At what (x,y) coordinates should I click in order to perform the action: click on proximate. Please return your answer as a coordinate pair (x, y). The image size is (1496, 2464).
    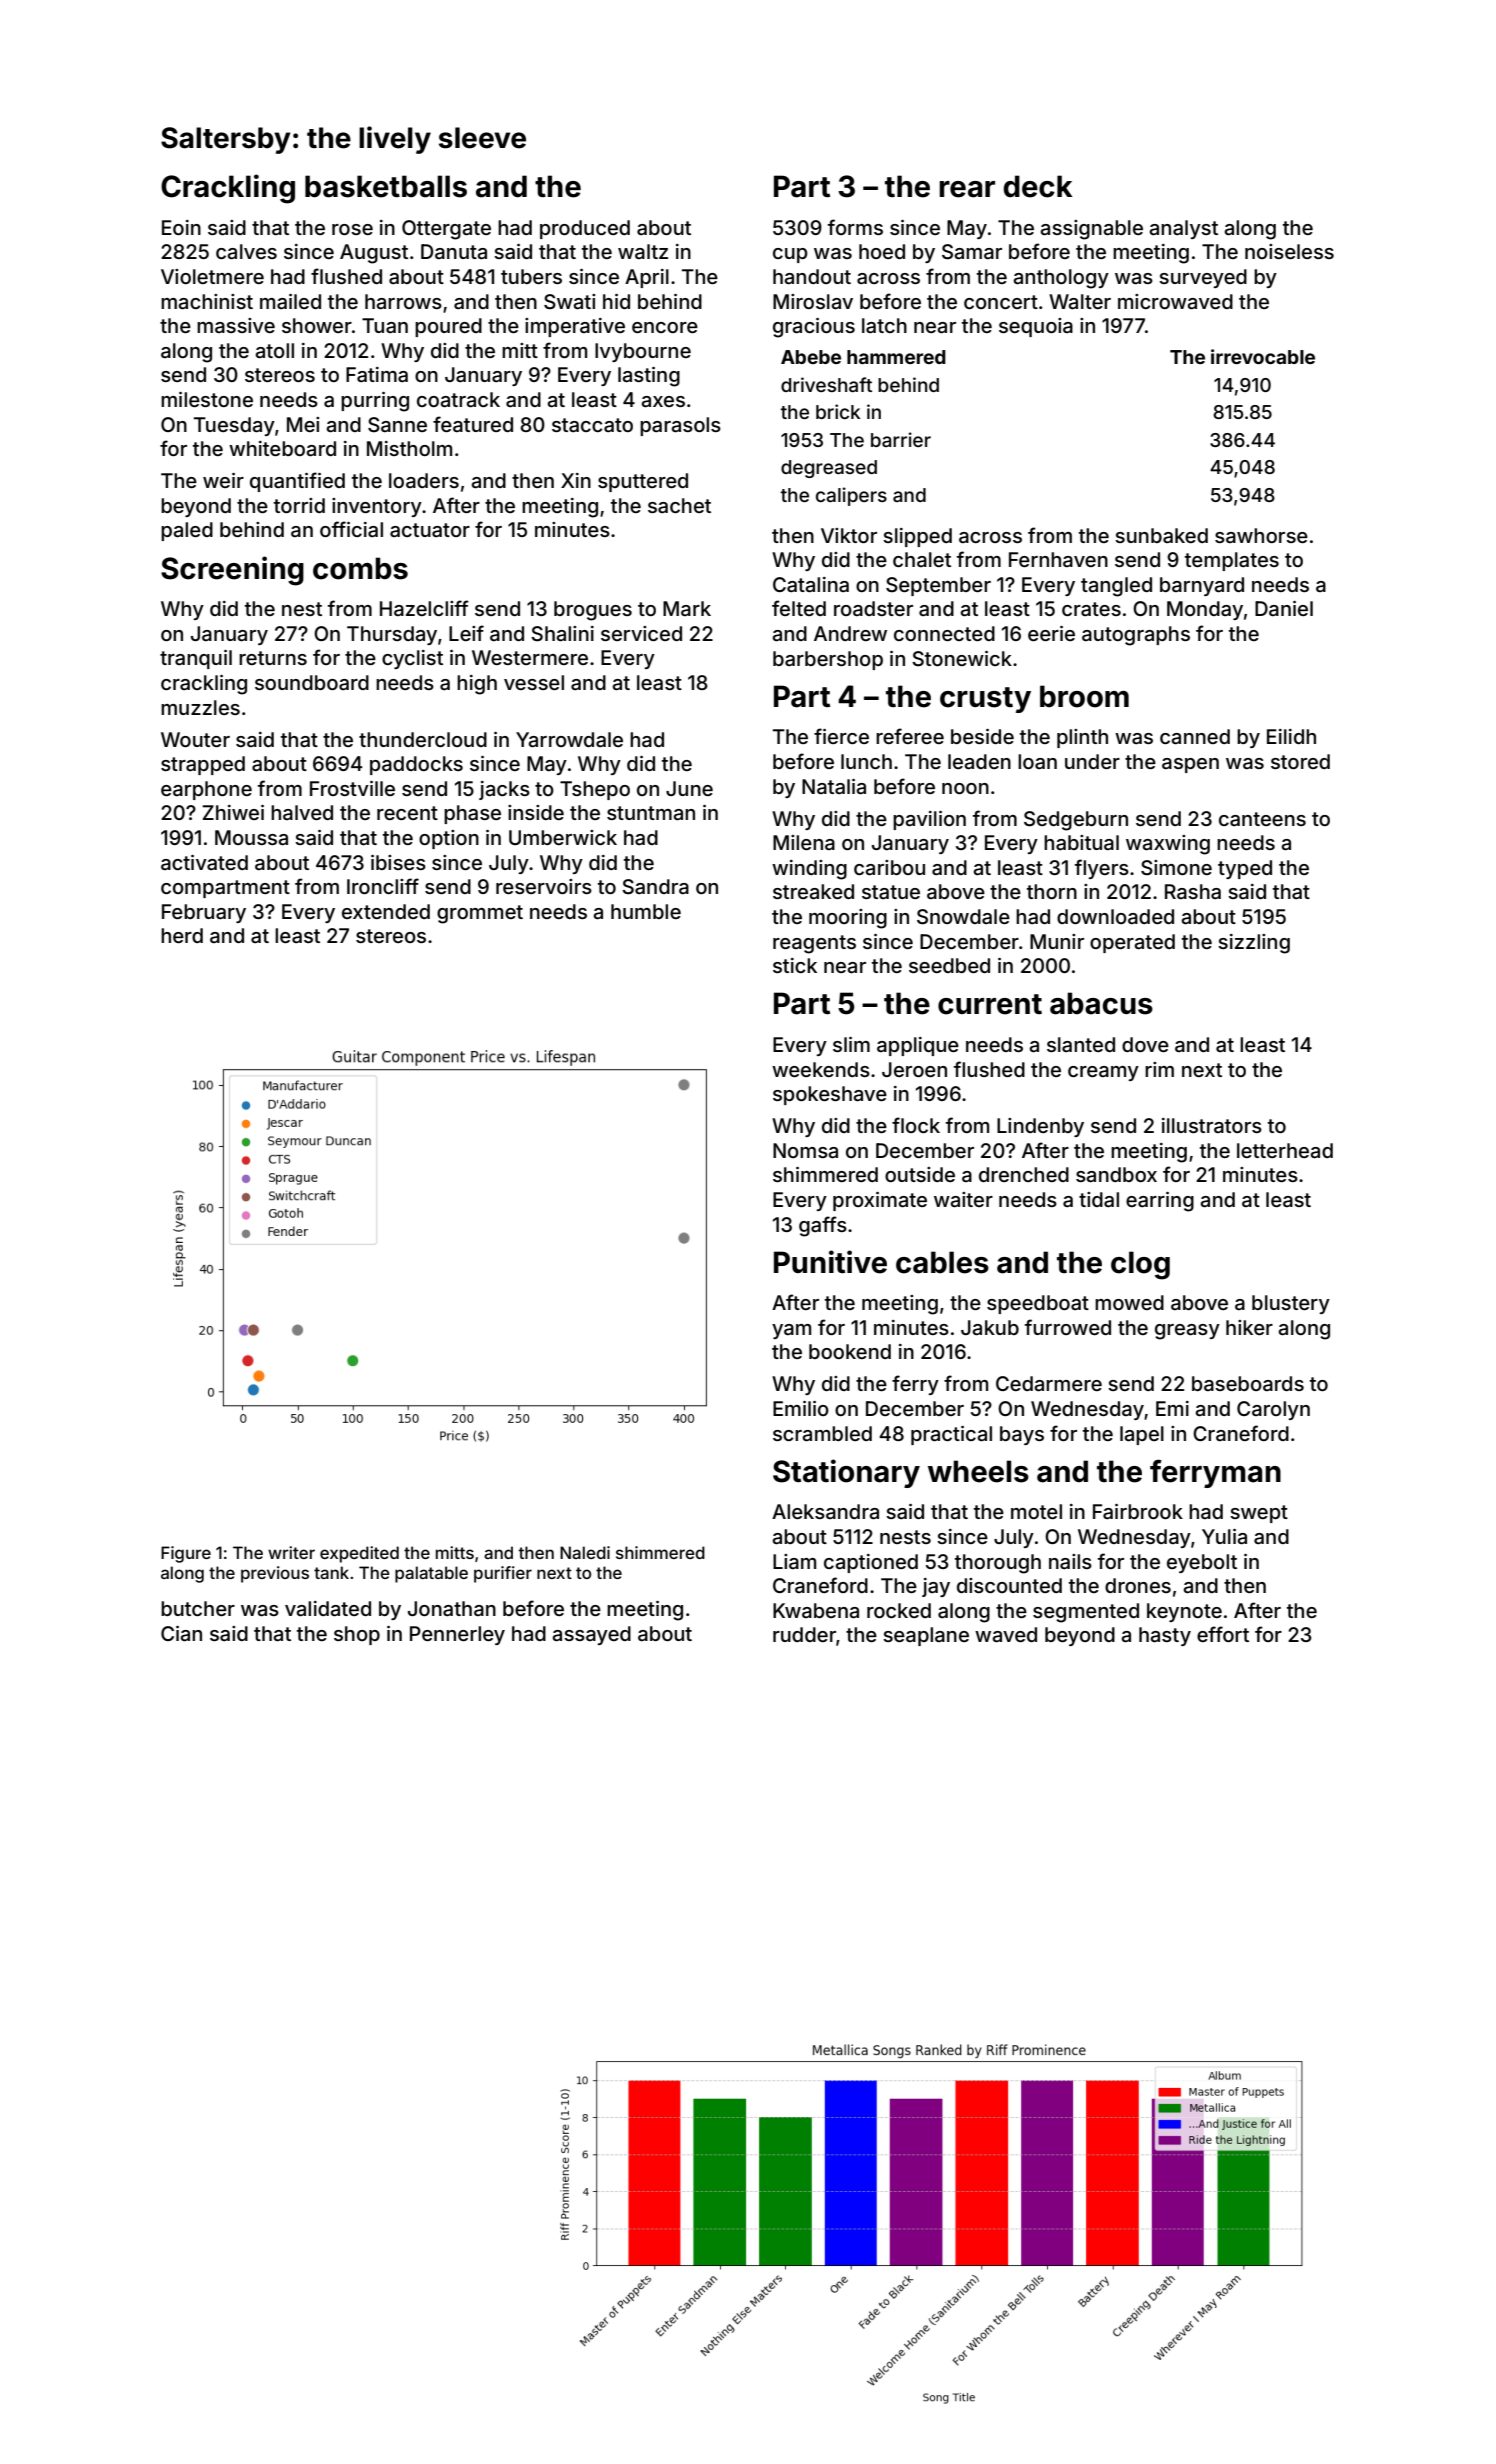
    Looking at the image, I should click on (880, 1201).
